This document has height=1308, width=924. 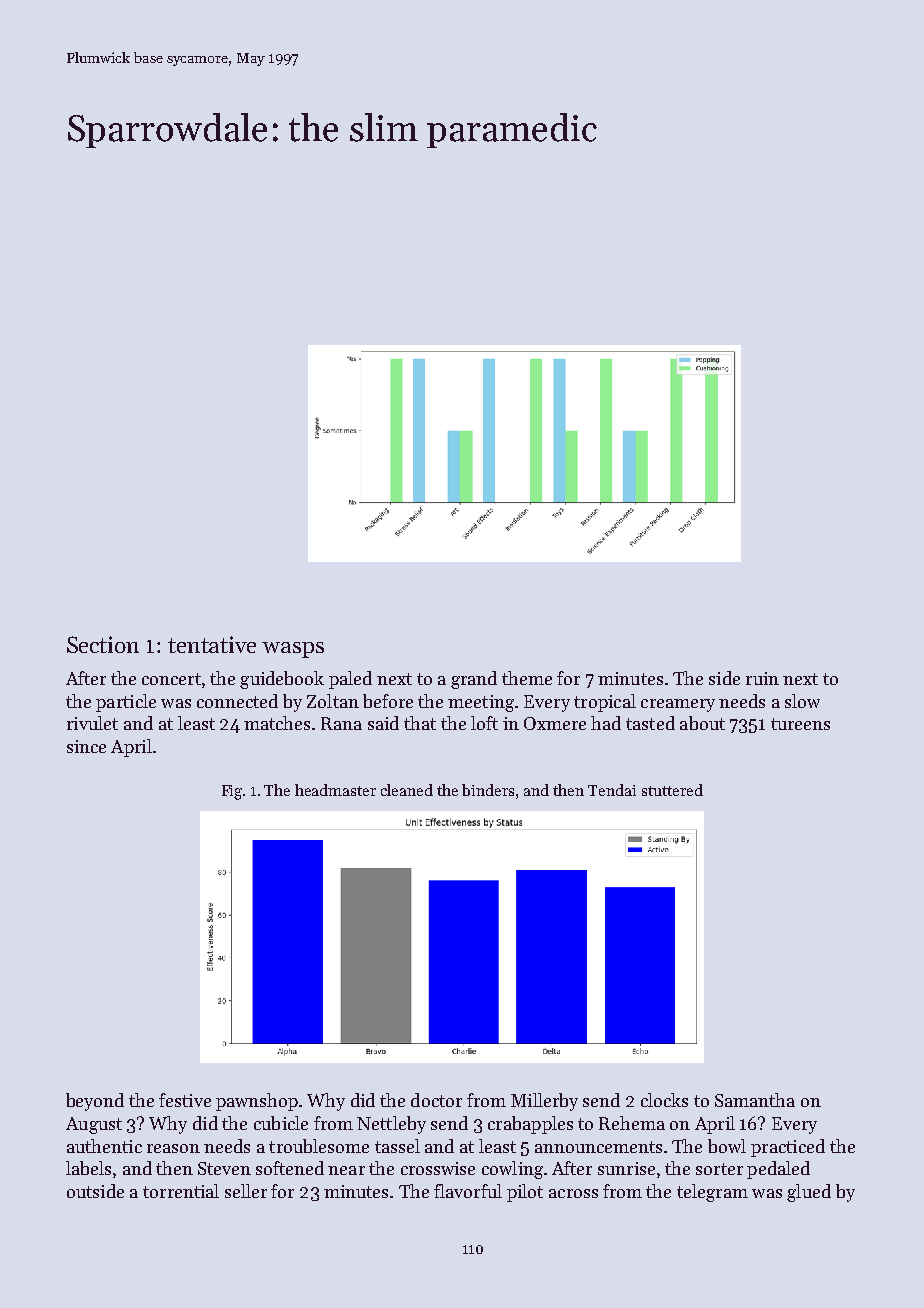 What do you see at coordinates (762, 678) in the document?
I see `ruin` at bounding box center [762, 678].
